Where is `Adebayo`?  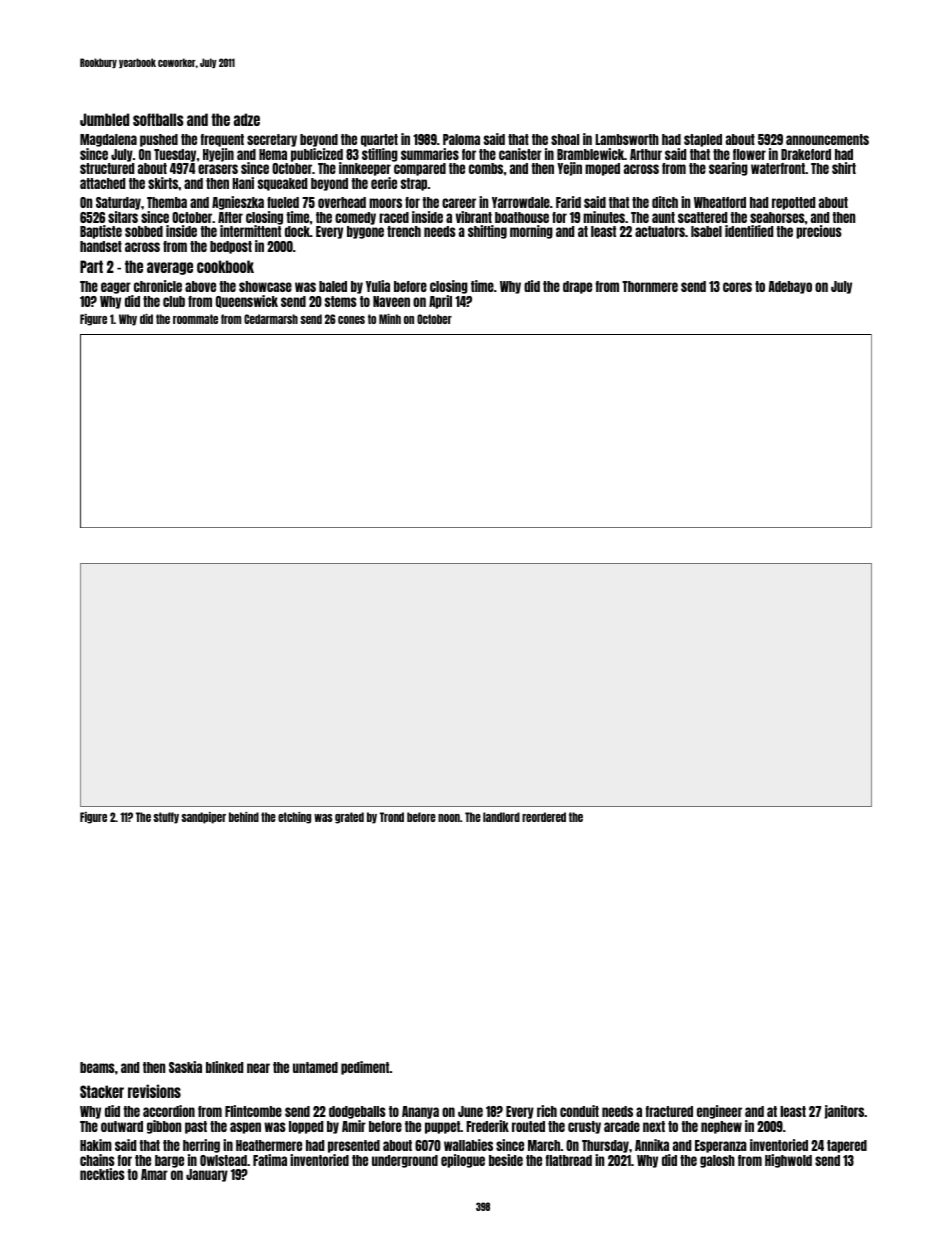
Adebayo is located at coordinates (790, 287).
